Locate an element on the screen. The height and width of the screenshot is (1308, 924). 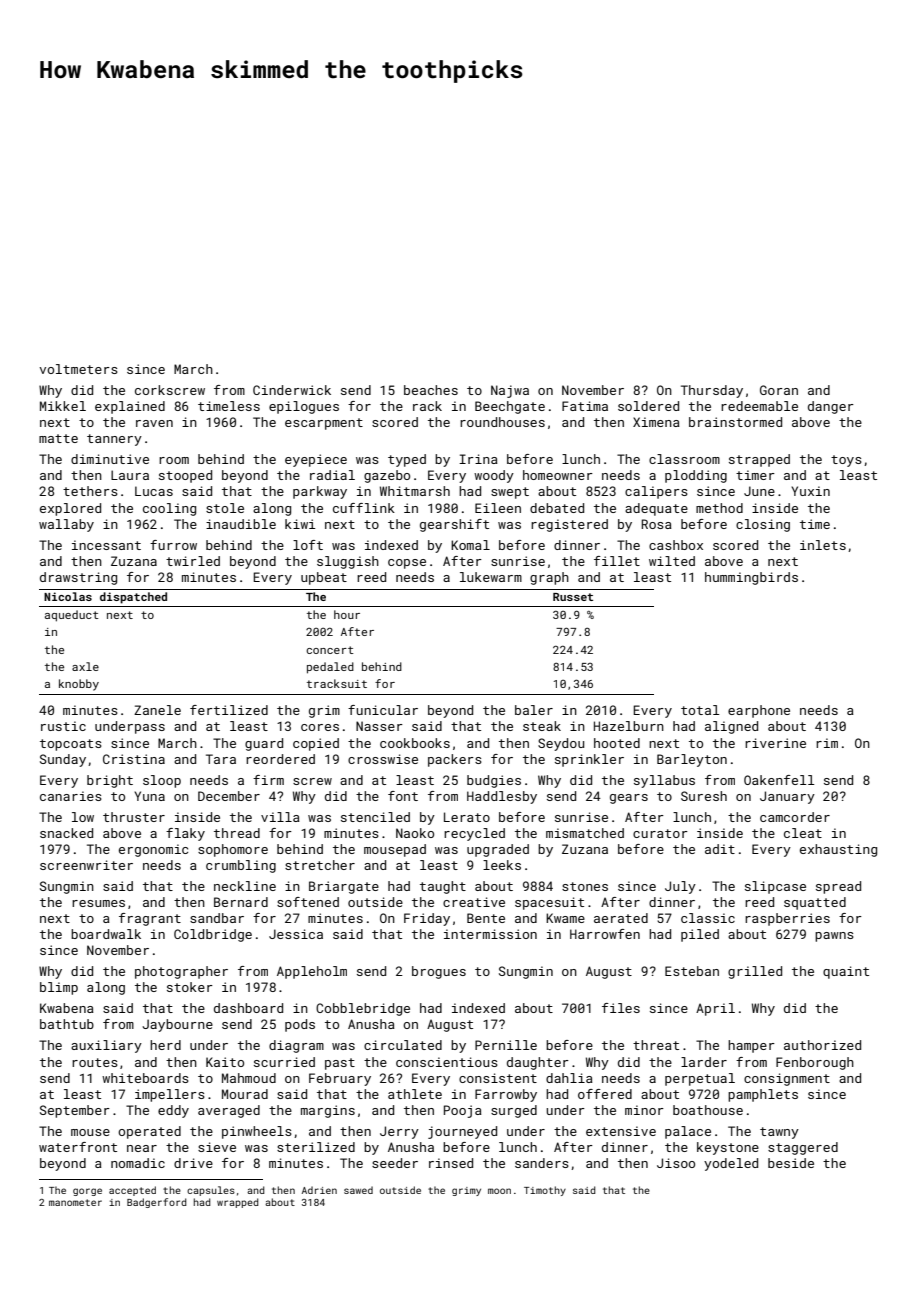
plodding is located at coordinates (696, 476).
